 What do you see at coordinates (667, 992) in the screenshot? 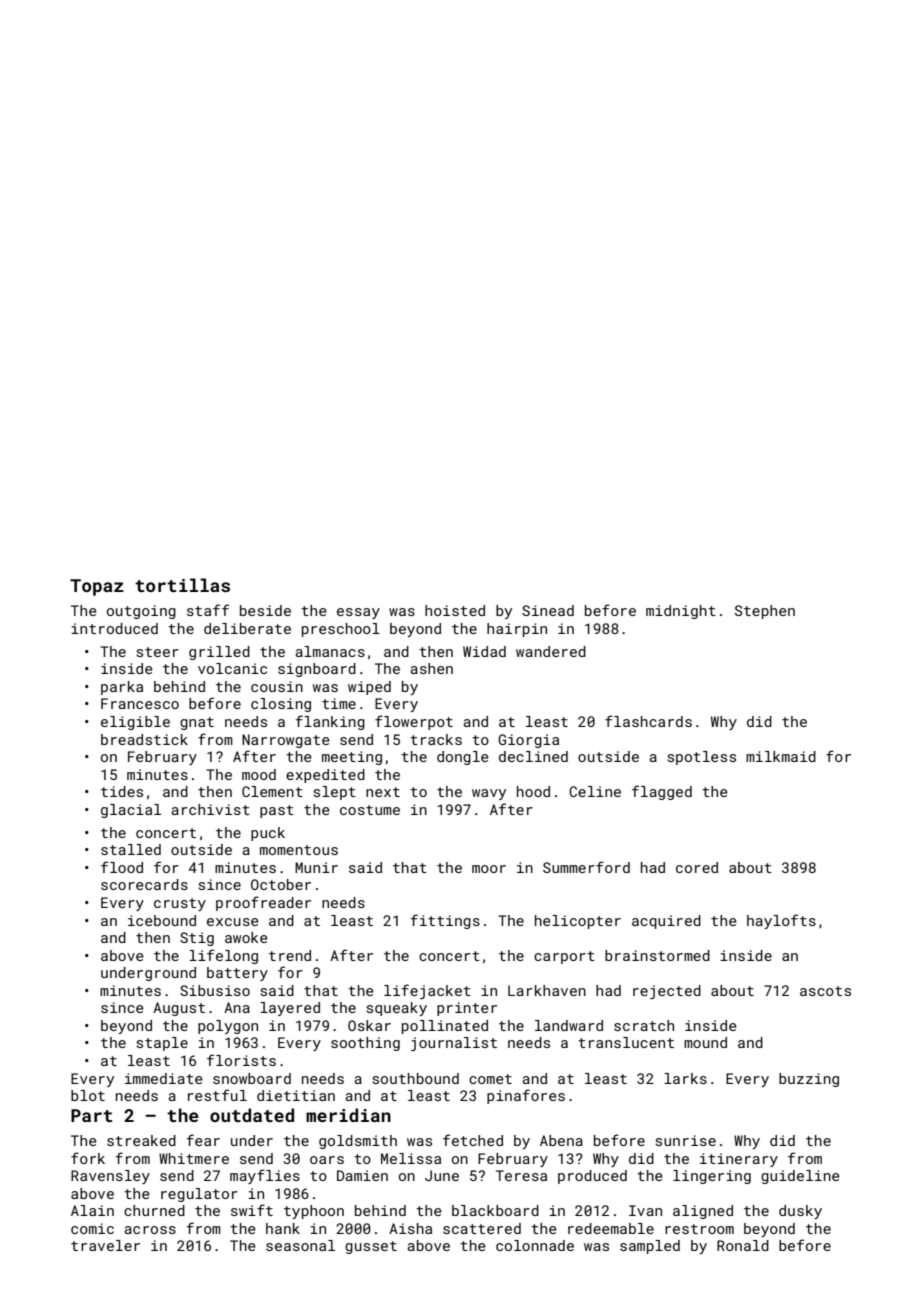
I see `rejected` at bounding box center [667, 992].
